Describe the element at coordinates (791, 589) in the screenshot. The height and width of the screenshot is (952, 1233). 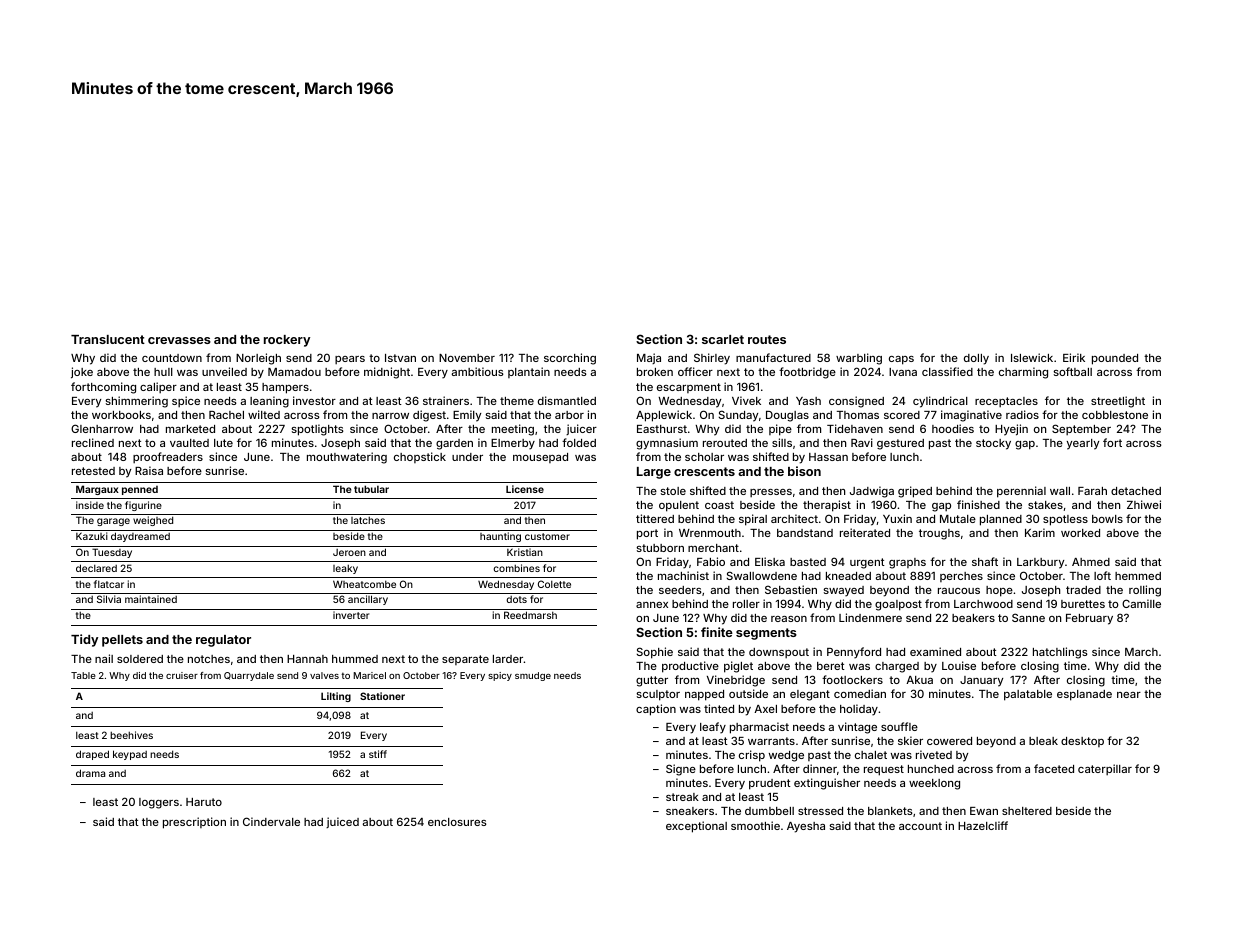
I see `Sebastien` at that location.
